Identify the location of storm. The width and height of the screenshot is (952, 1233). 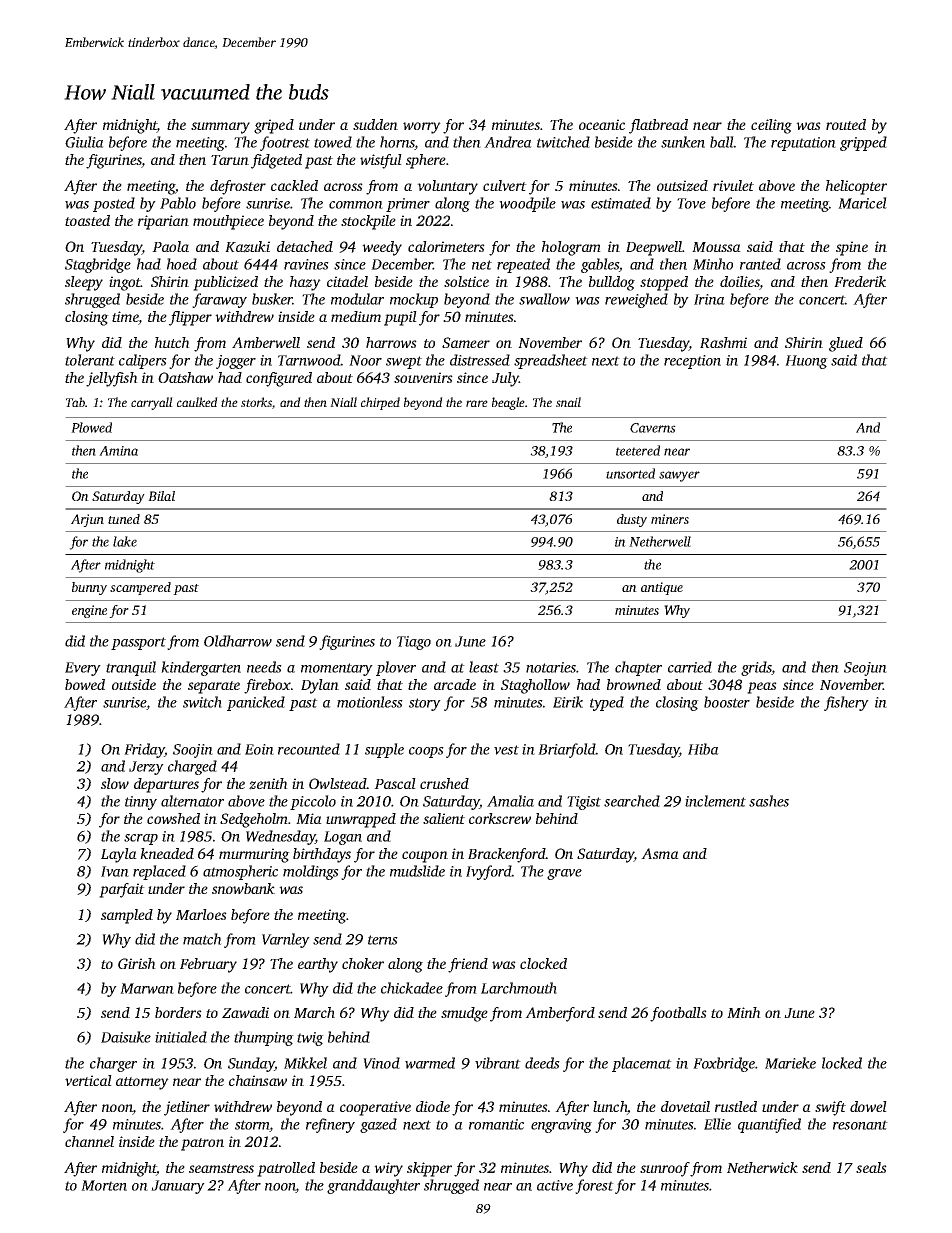
(252, 1126).
